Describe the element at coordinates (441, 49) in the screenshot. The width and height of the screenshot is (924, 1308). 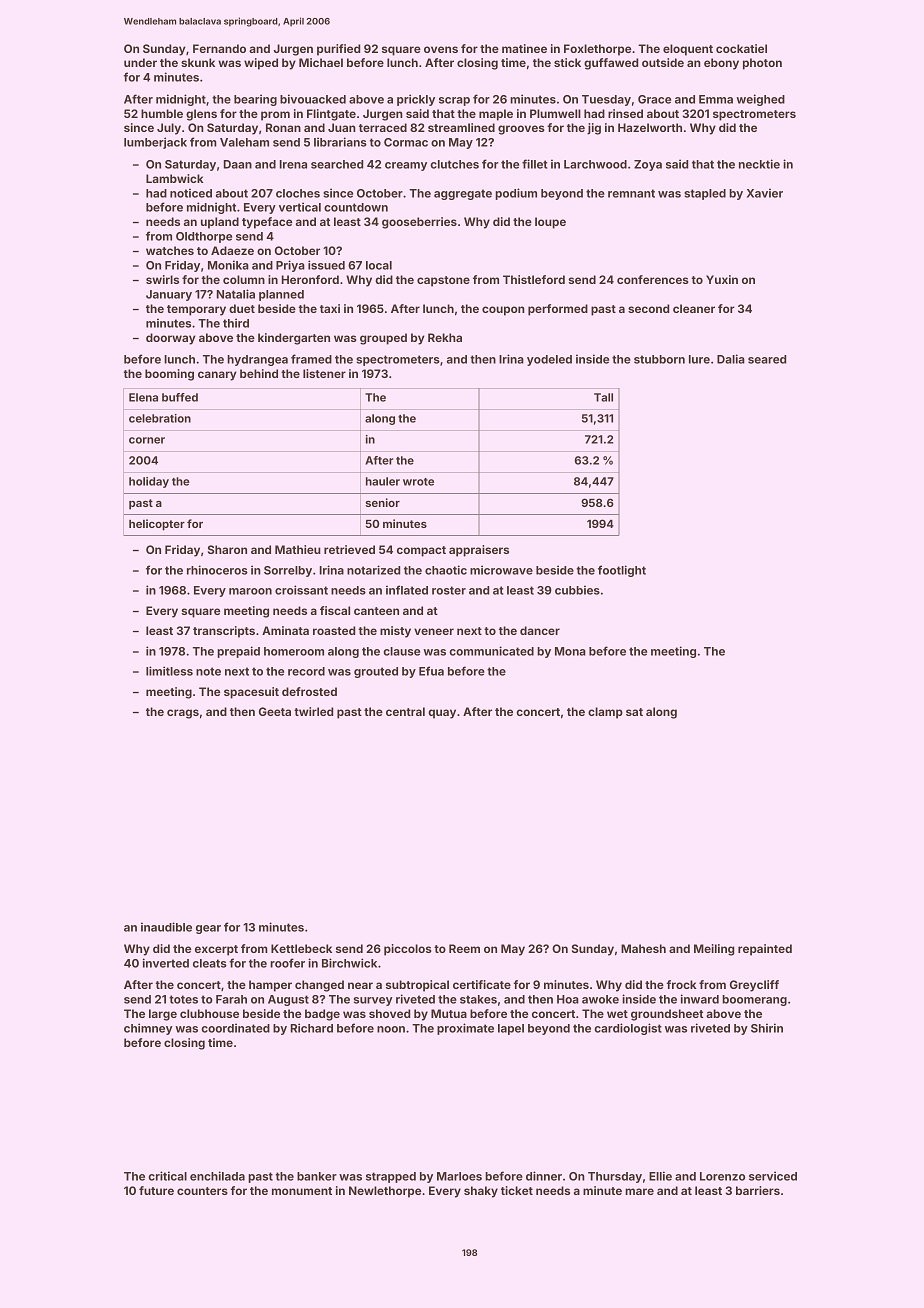
I see `ovens` at that location.
